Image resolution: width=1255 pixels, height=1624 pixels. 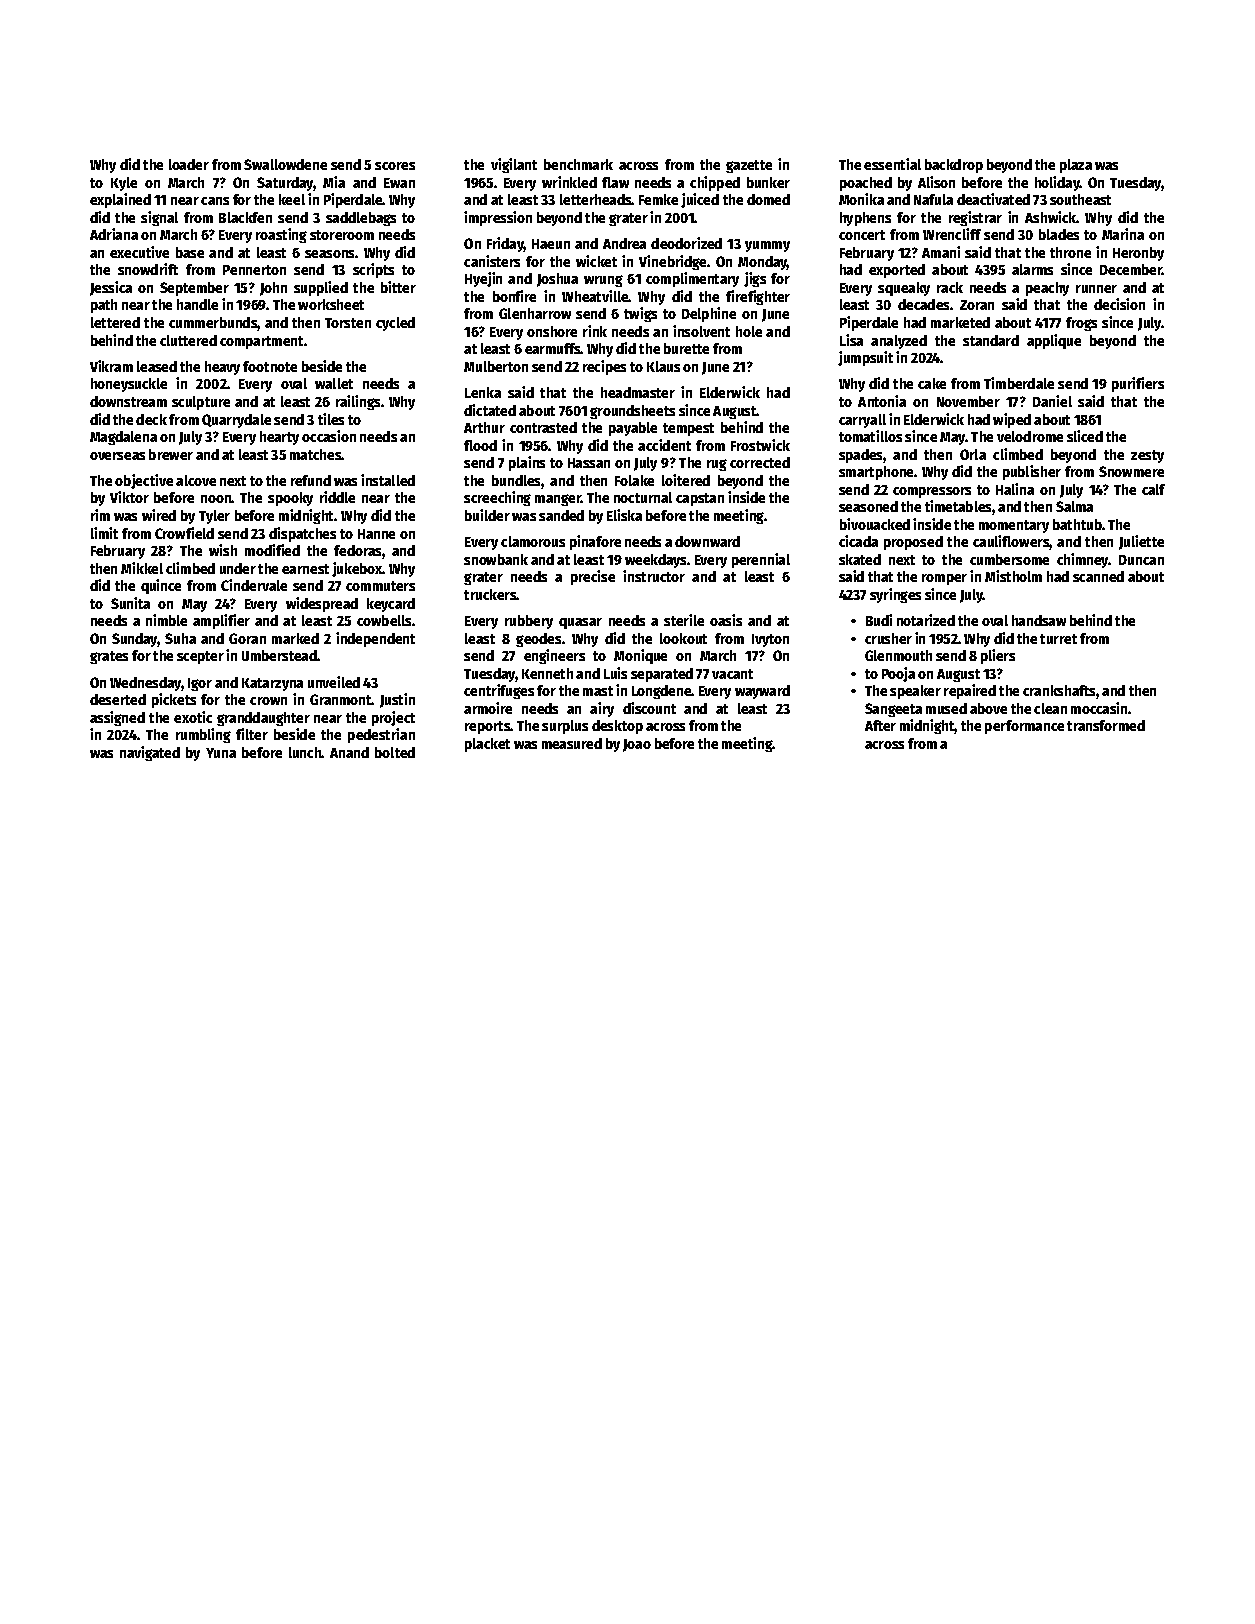 What do you see at coordinates (899, 342) in the page?
I see `analyzed` at bounding box center [899, 342].
